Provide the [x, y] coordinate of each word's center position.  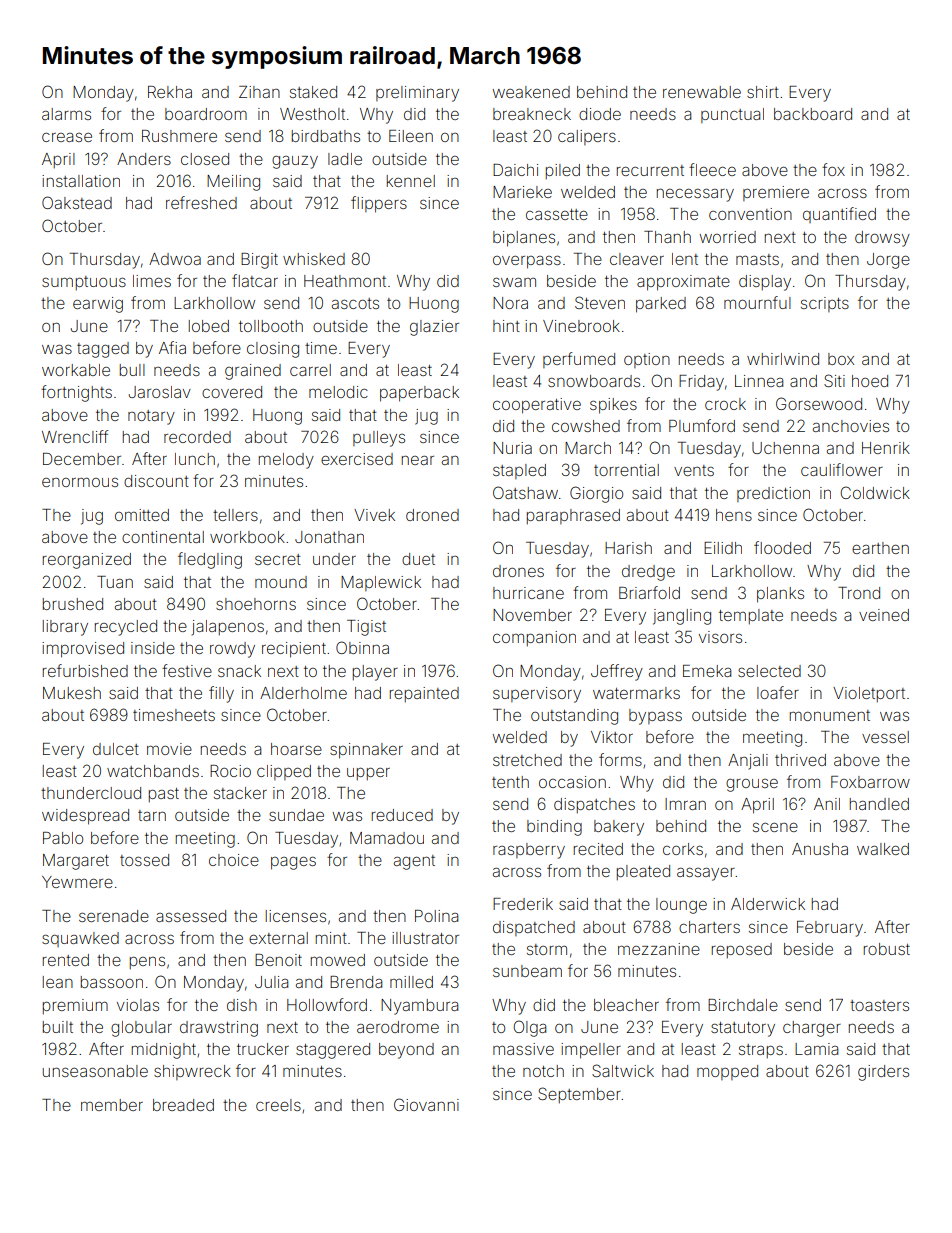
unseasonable [95, 1071]
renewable [702, 92]
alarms [66, 114]
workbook [247, 537]
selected [769, 671]
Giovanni [426, 1104]
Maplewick [381, 583]
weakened [531, 92]
